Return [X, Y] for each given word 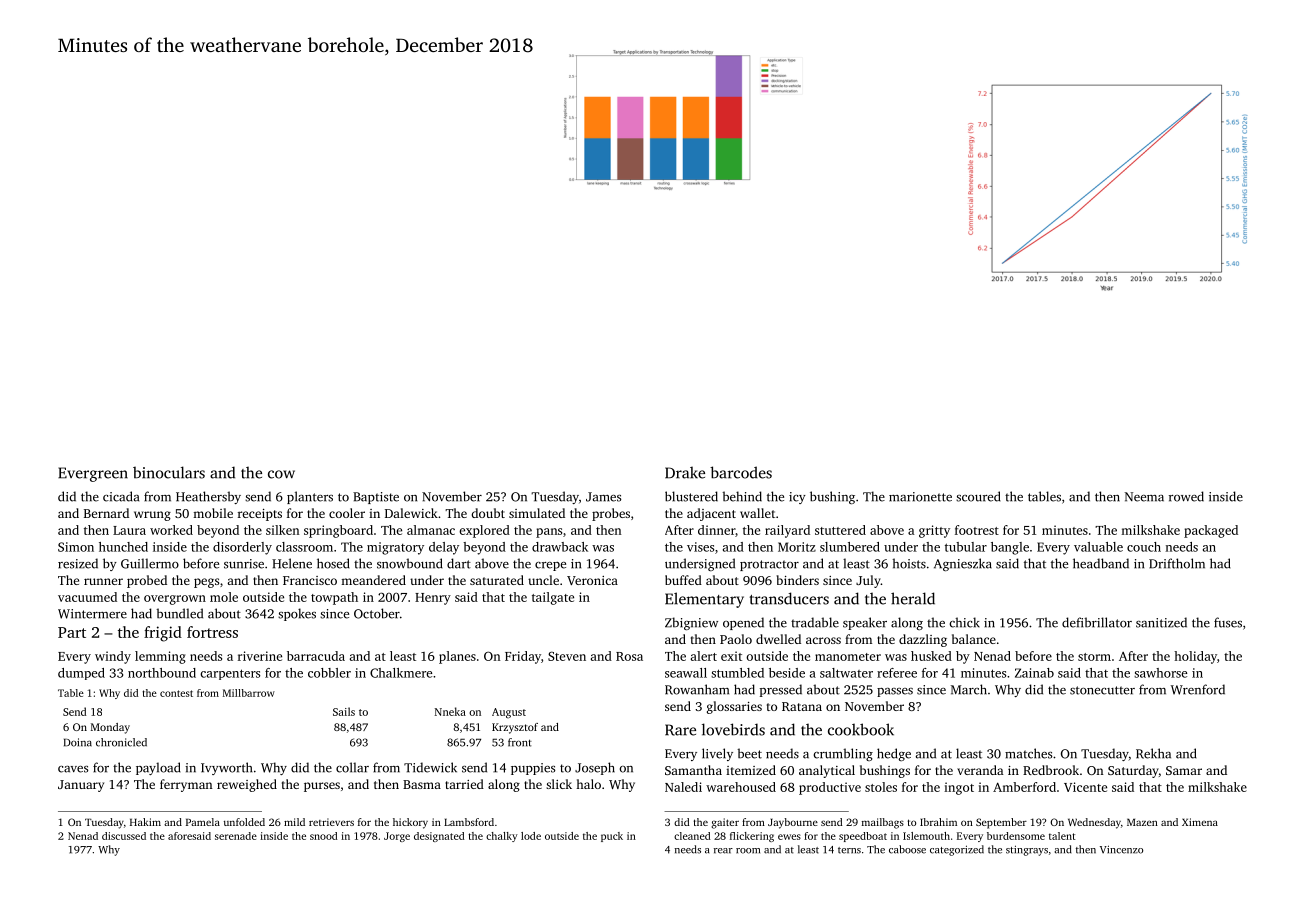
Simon [76, 547]
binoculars [169, 472]
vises [700, 547]
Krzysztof [515, 728]
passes [895, 692]
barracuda [316, 656]
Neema [1144, 497]
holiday [1195, 657]
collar [352, 767]
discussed [124, 836]
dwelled [778, 639]
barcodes [741, 472]
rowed [1186, 496]
